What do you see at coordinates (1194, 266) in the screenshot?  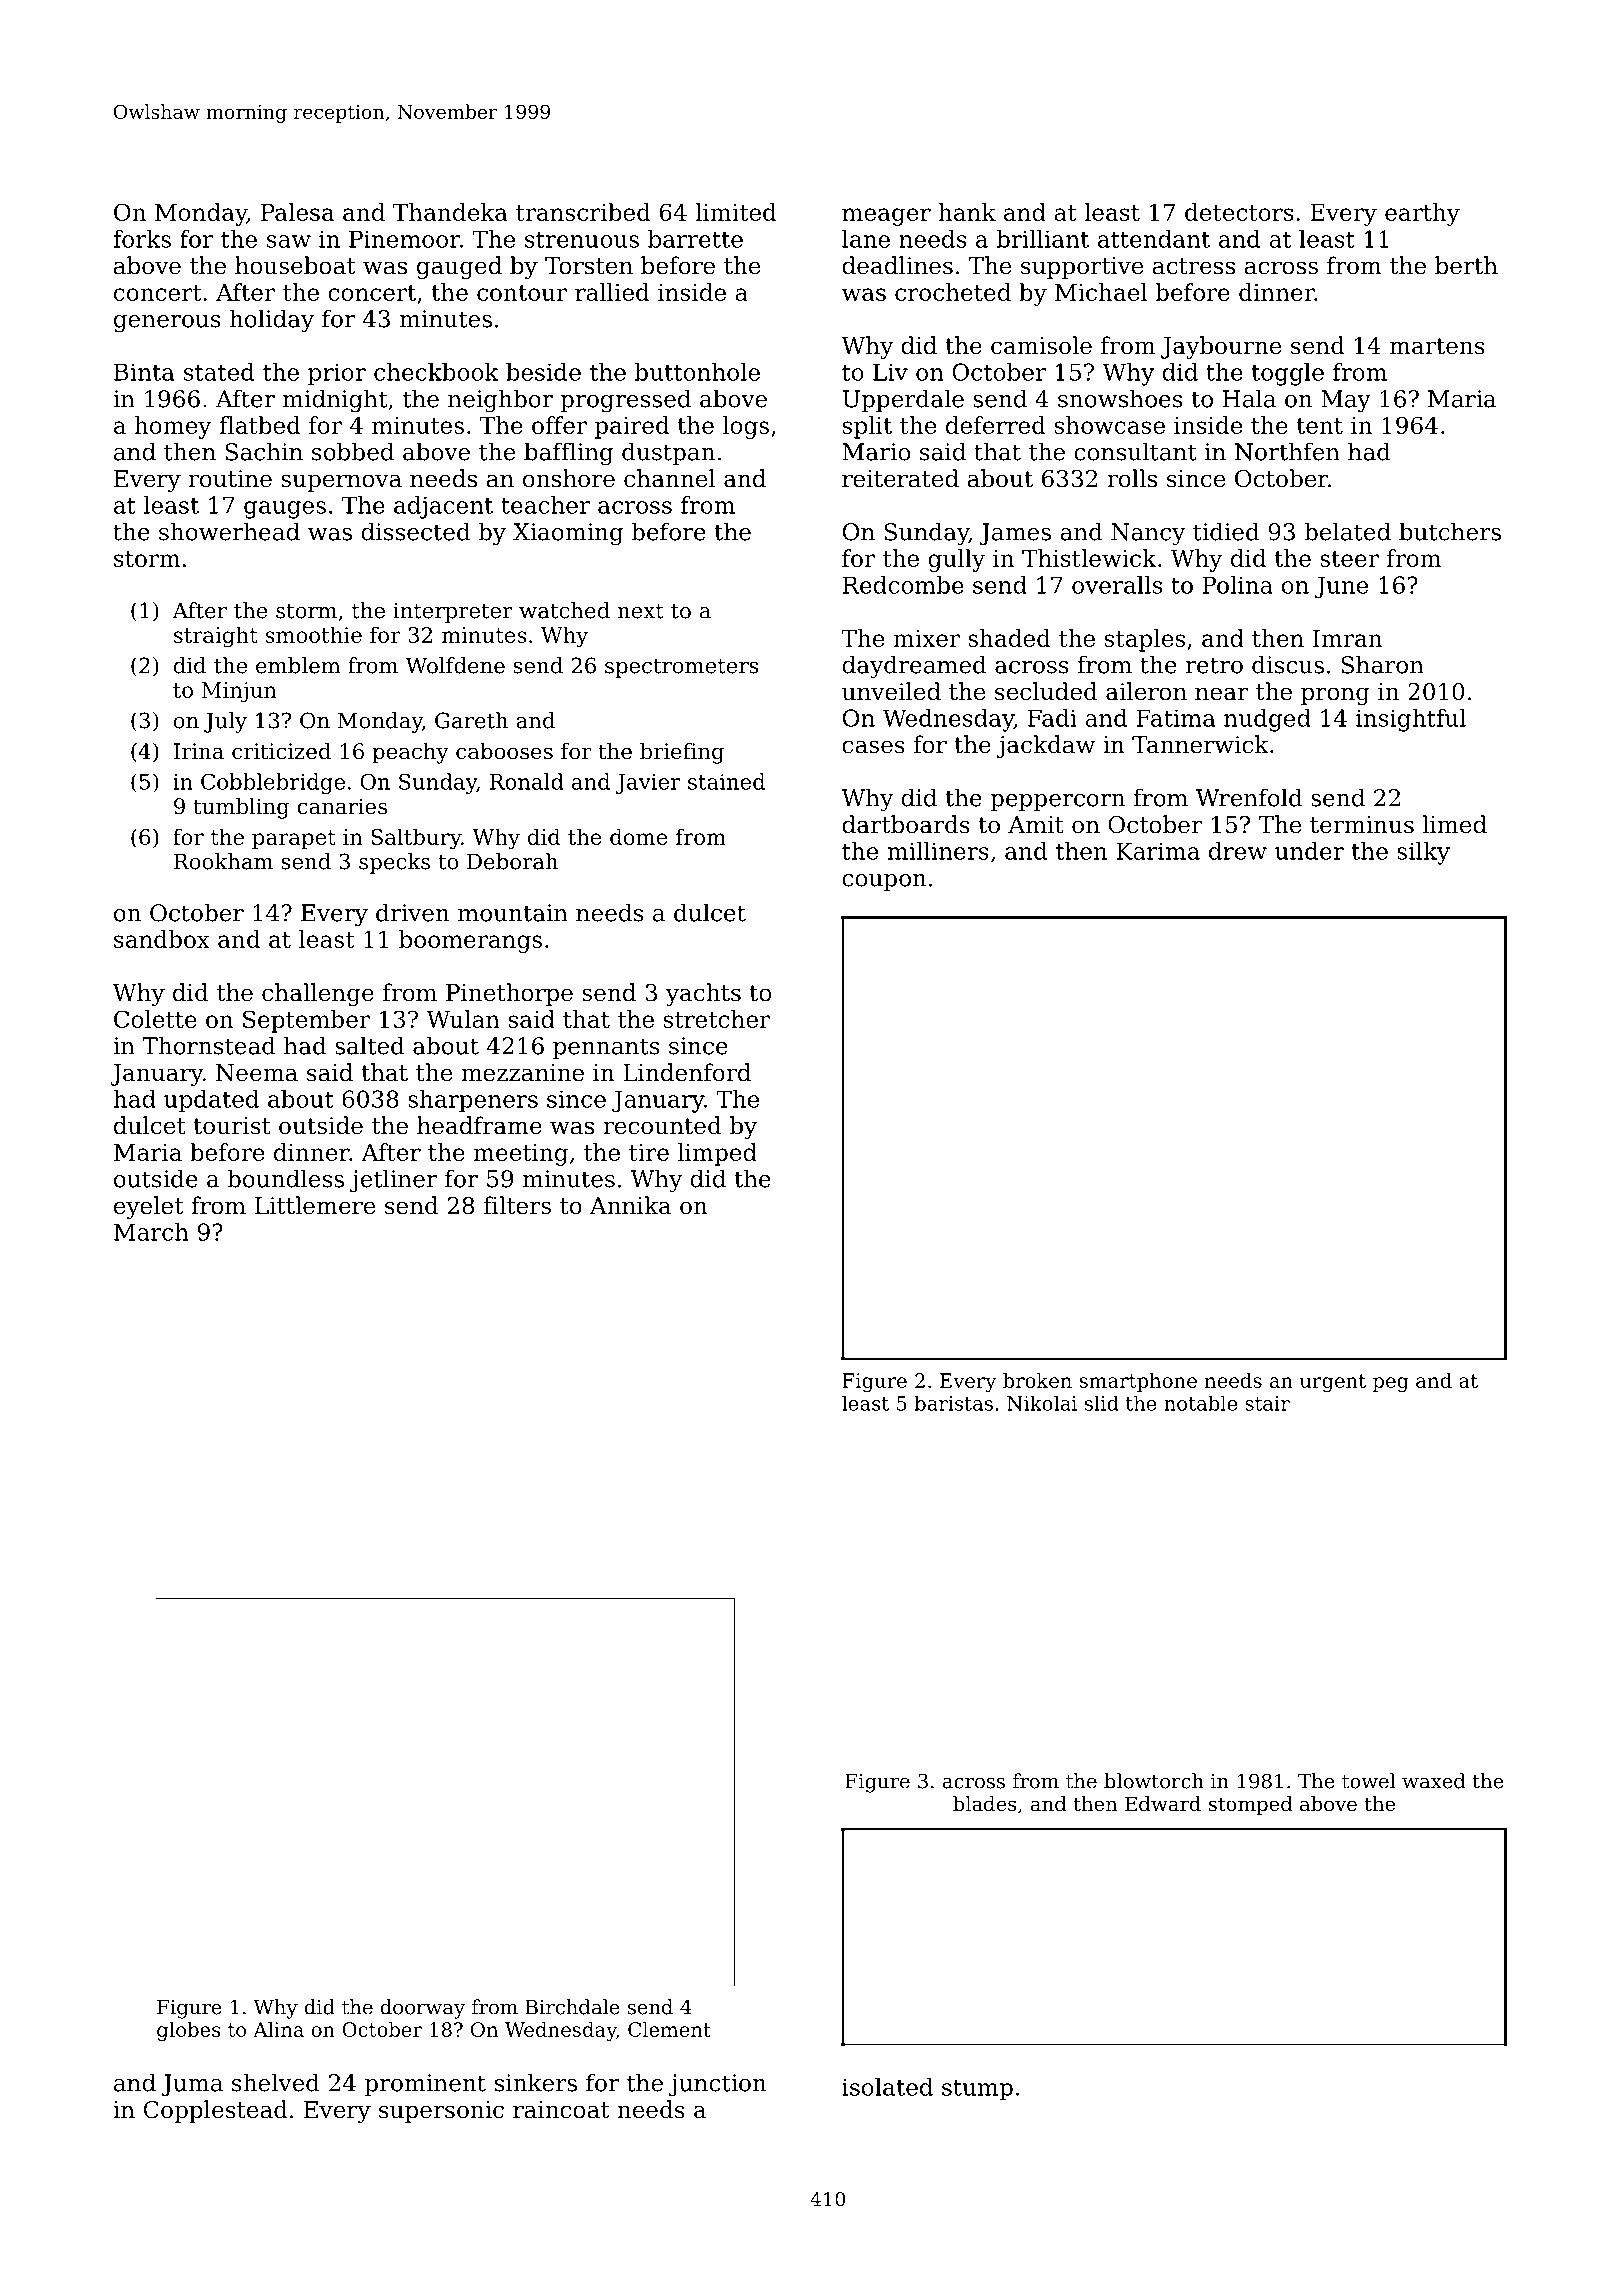 I see `actress` at bounding box center [1194, 266].
